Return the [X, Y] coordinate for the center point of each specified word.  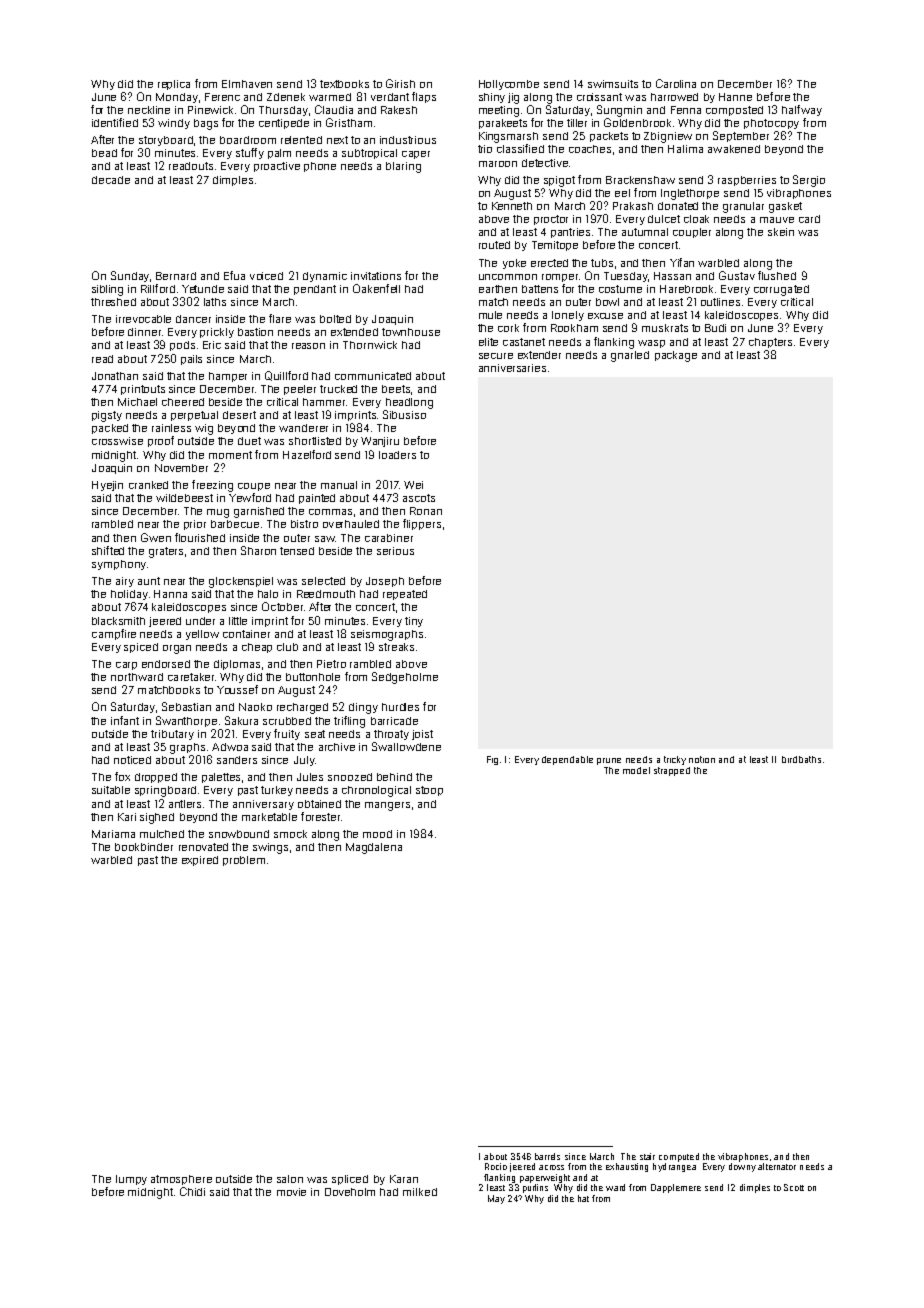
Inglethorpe [690, 194]
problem [244, 861]
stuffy [250, 153]
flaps [424, 97]
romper [560, 278]
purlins [535, 1188]
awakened [734, 149]
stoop [429, 791]
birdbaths [801, 759]
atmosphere [181, 1180]
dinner [144, 332]
